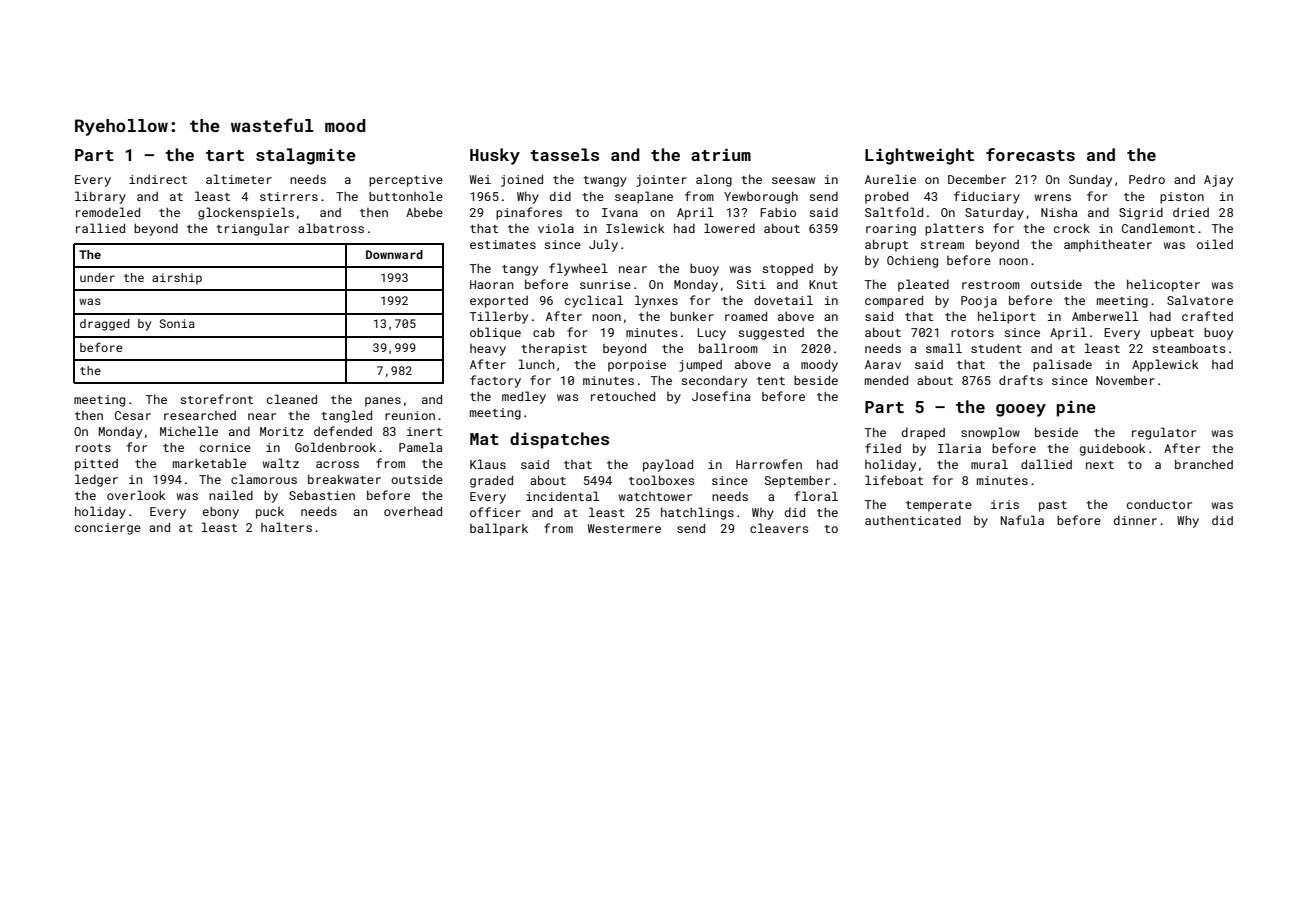 This image has width=1308, height=924. Describe the element at coordinates (177, 279) in the image. I see `airship` at that location.
